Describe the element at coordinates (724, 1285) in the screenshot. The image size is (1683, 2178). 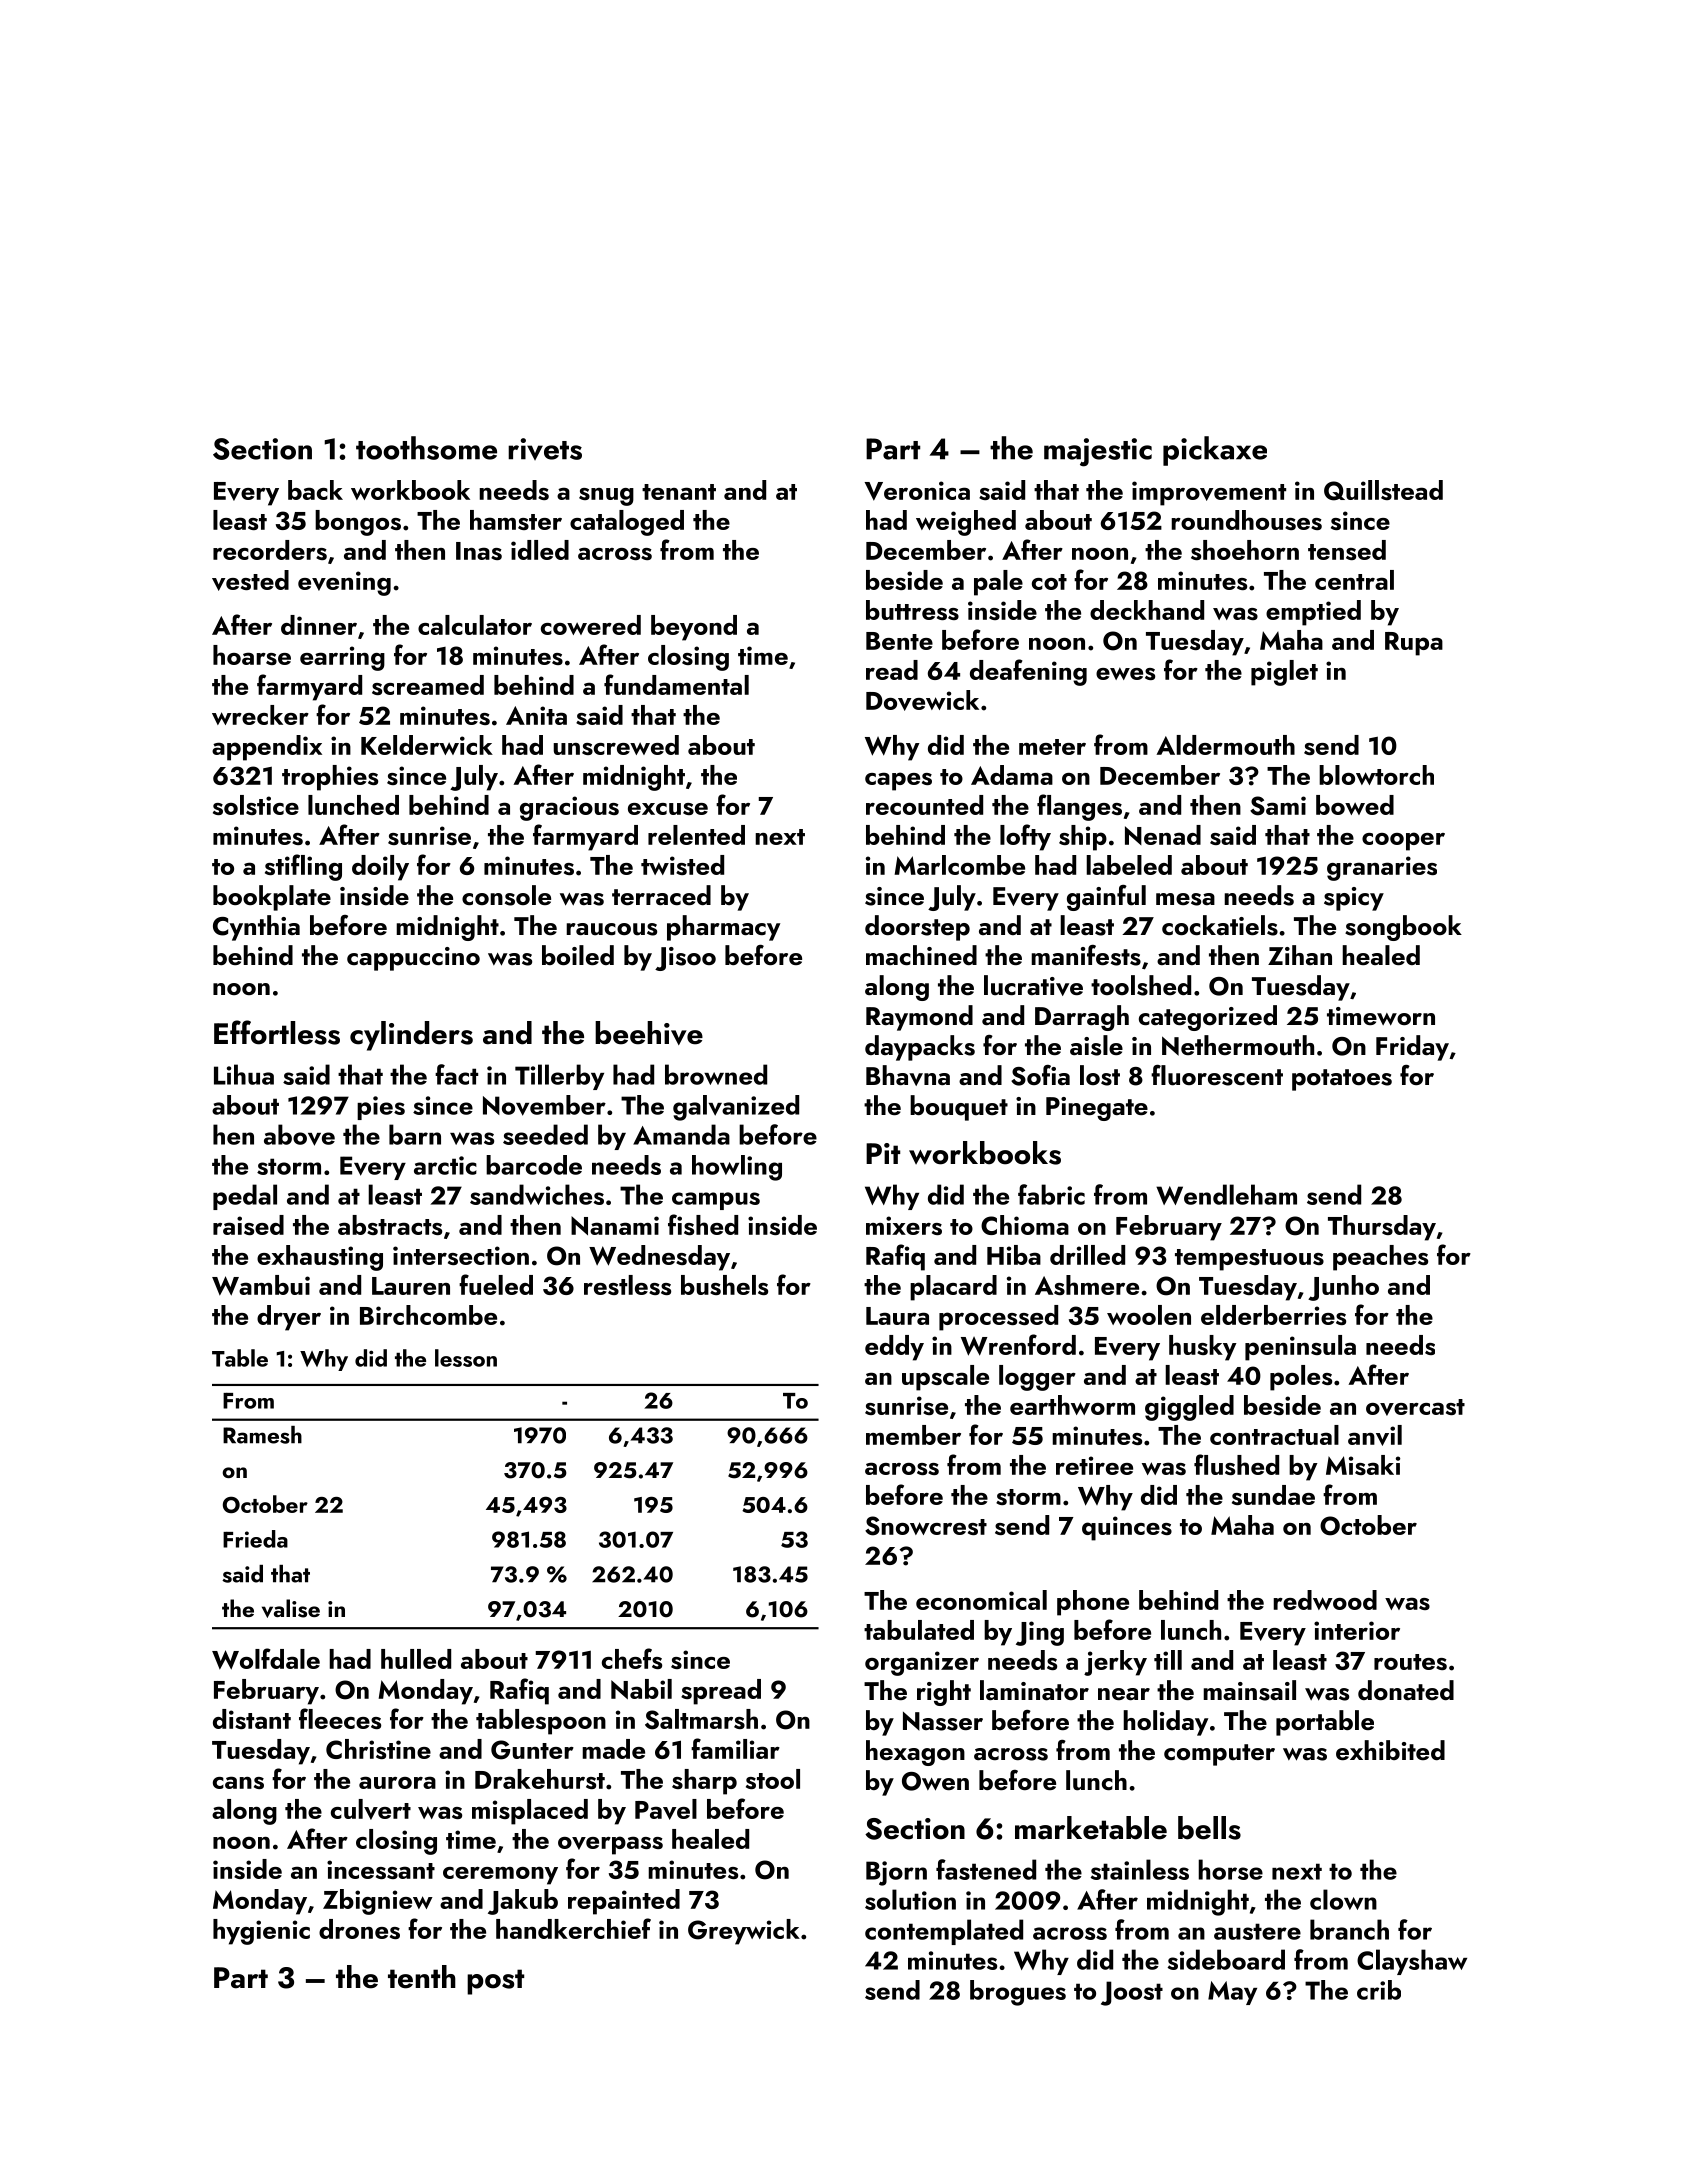
I see `bushels` at that location.
